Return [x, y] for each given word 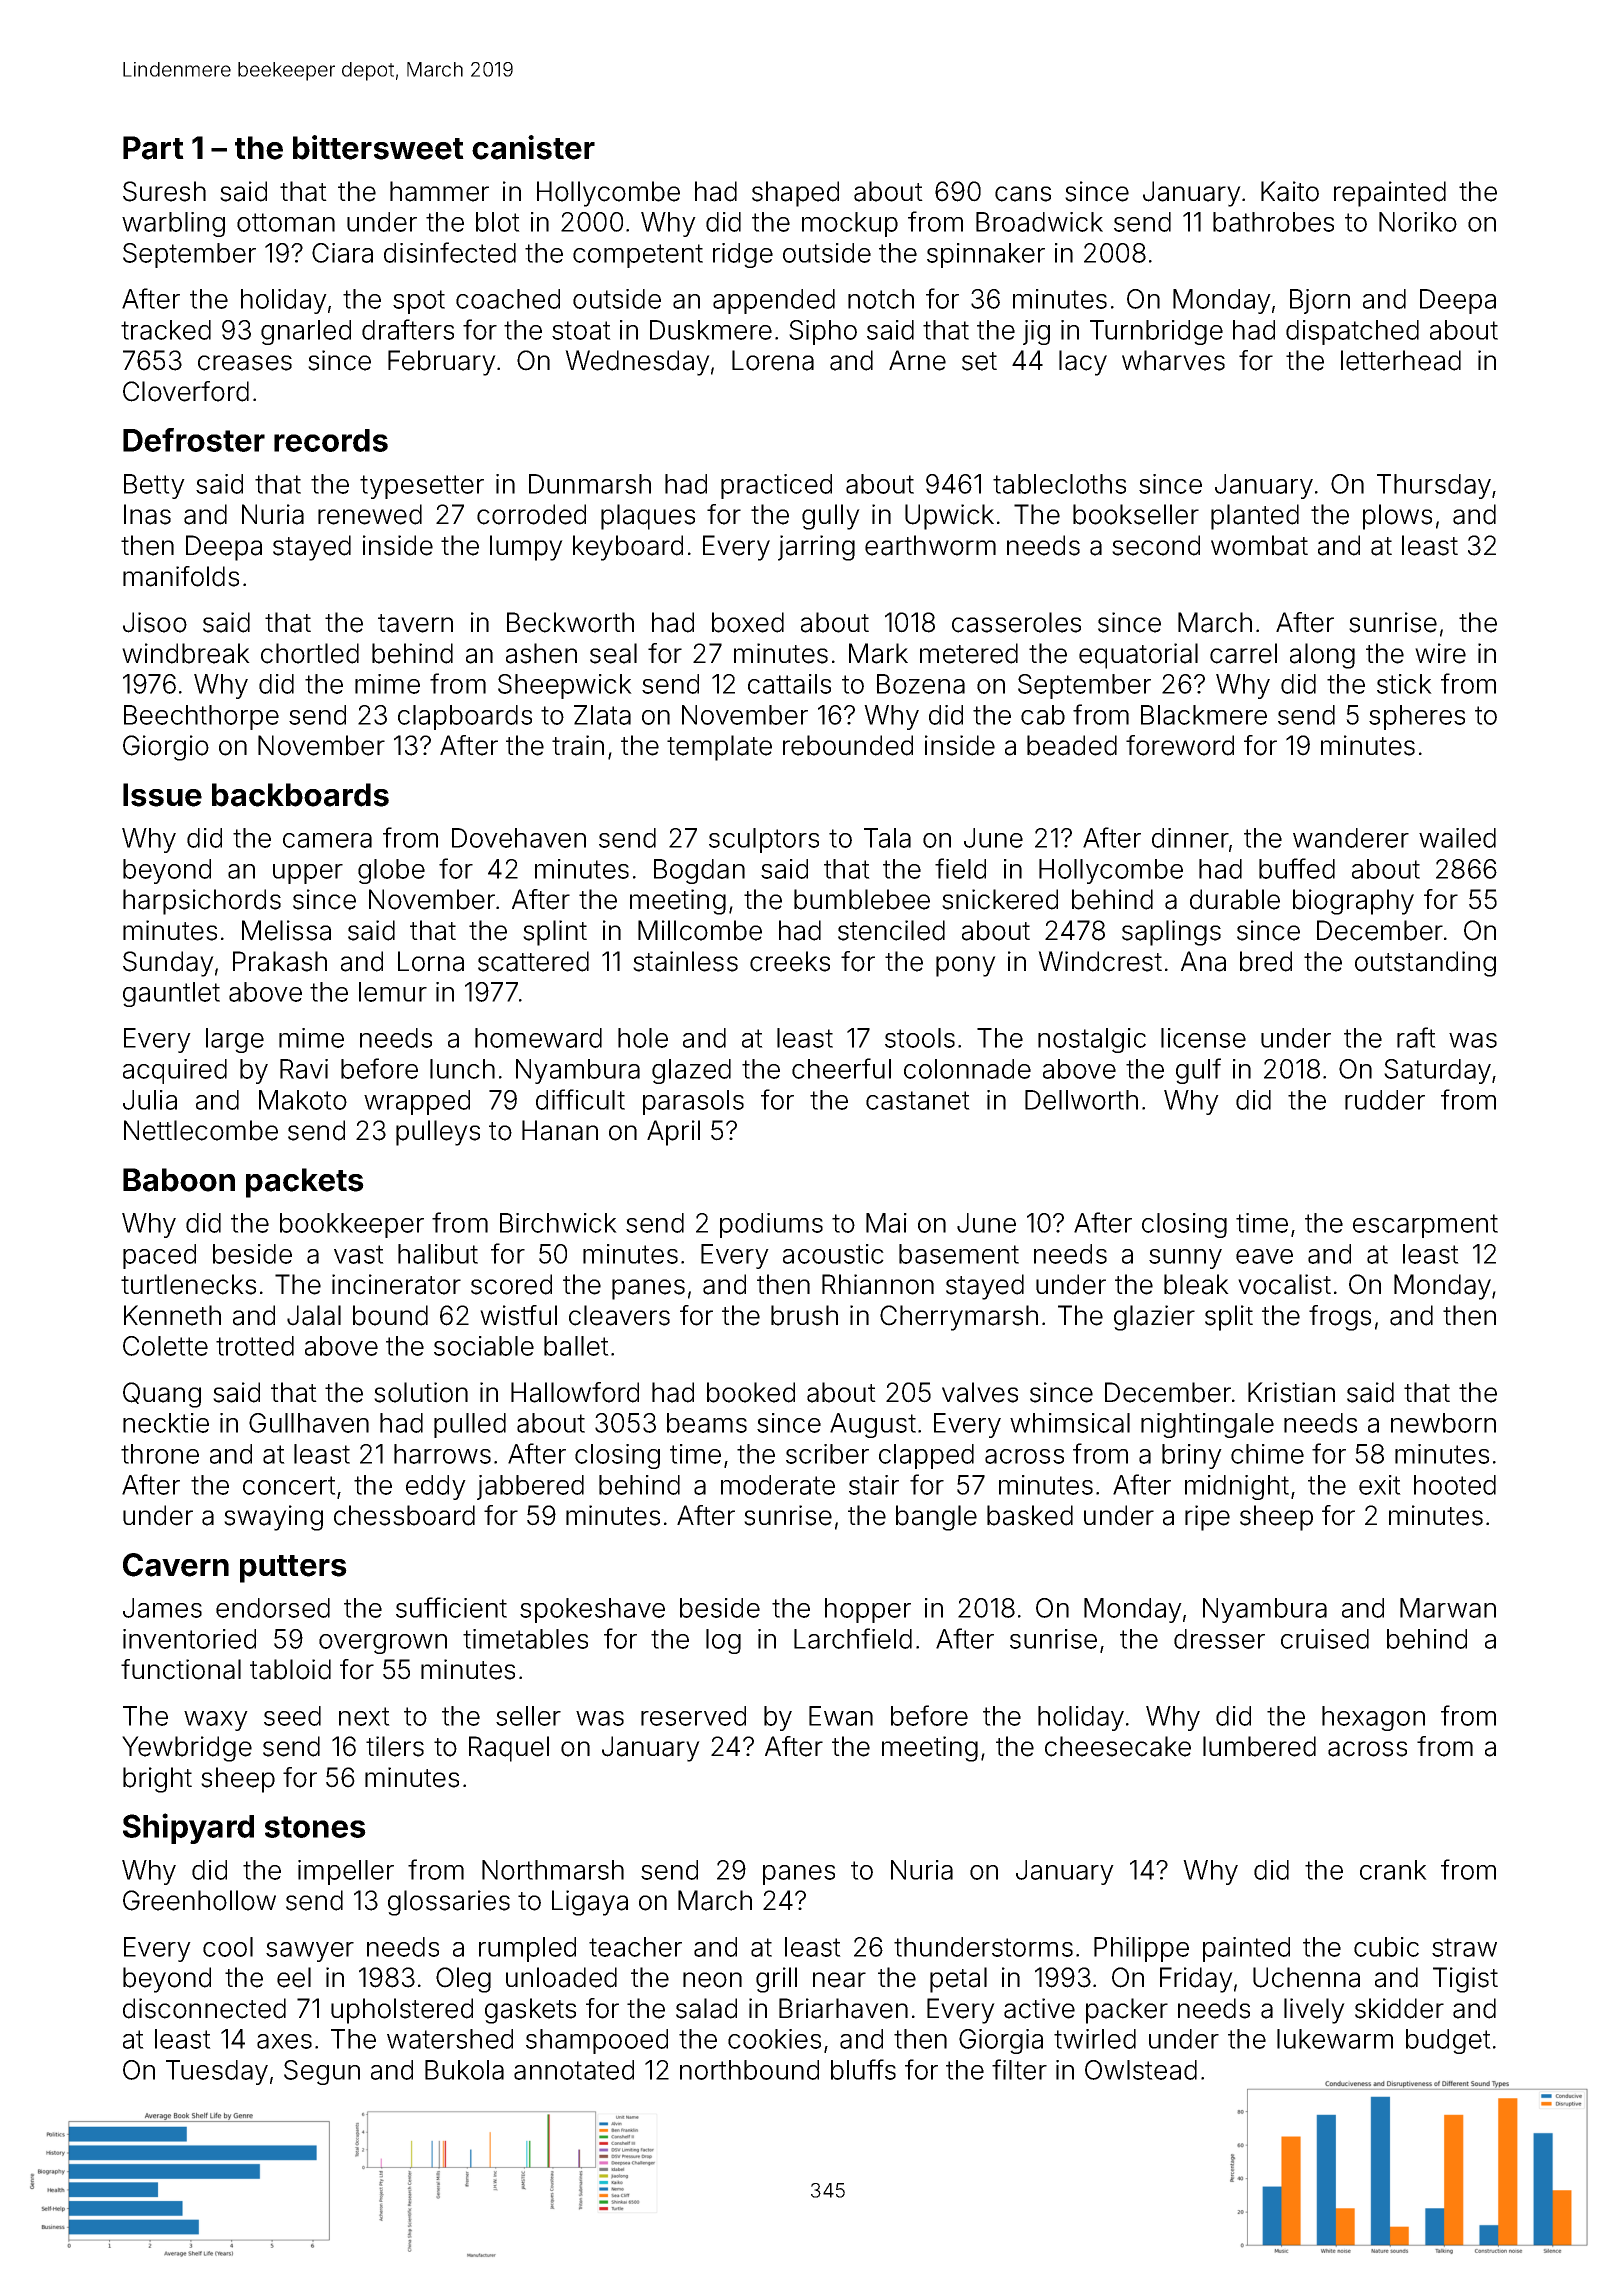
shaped [795, 194]
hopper [868, 1610]
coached [508, 299]
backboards [300, 795]
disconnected [204, 2008]
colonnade [967, 1069]
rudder [1385, 1100]
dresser [1219, 1639]
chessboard [404, 1515]
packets [305, 1183]
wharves [1173, 360]
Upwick [949, 517]
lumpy [526, 548]
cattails [789, 684]
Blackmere [1204, 715]
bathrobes [1273, 222]
